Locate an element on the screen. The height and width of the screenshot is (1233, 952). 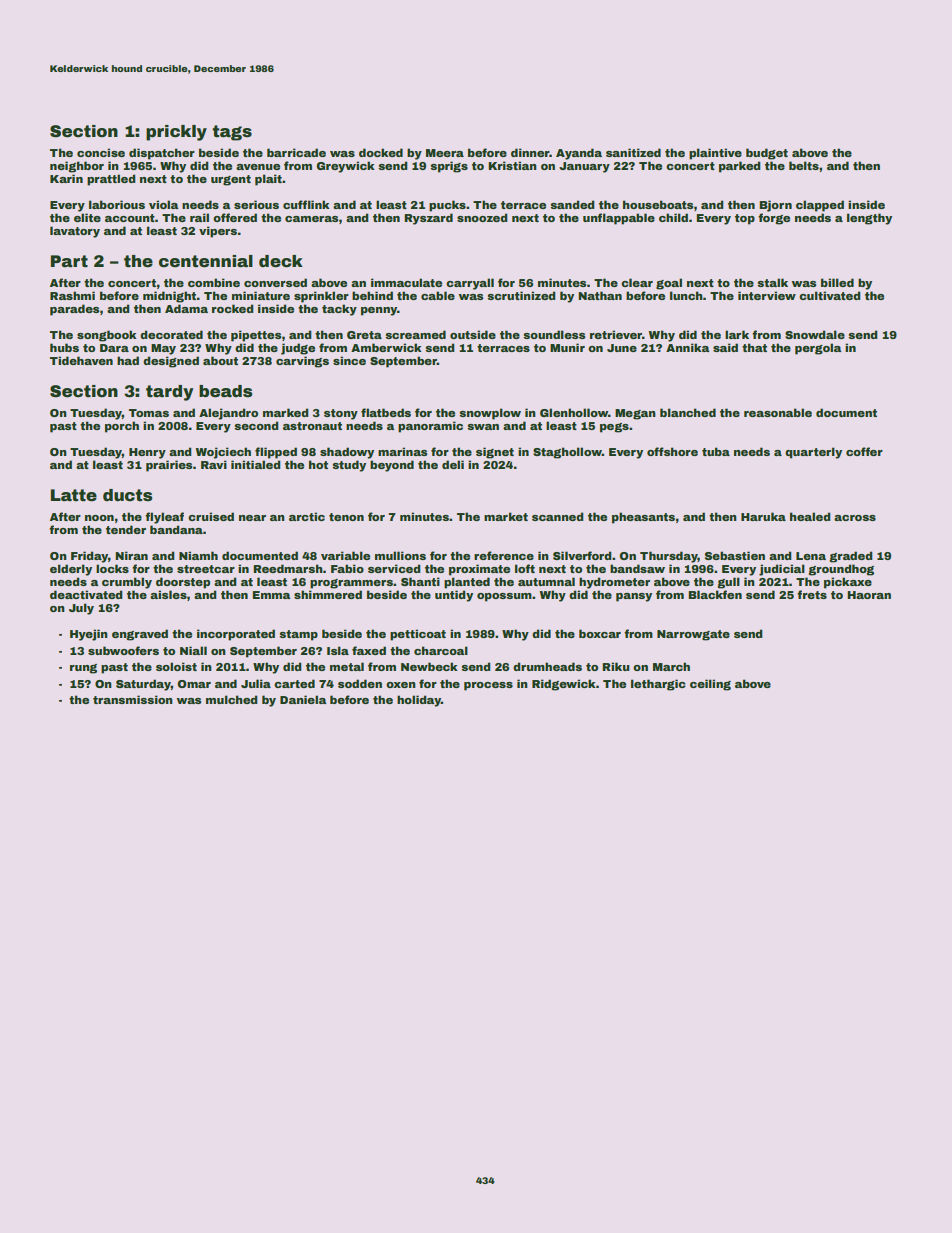
scrutinized is located at coordinates (521, 295).
